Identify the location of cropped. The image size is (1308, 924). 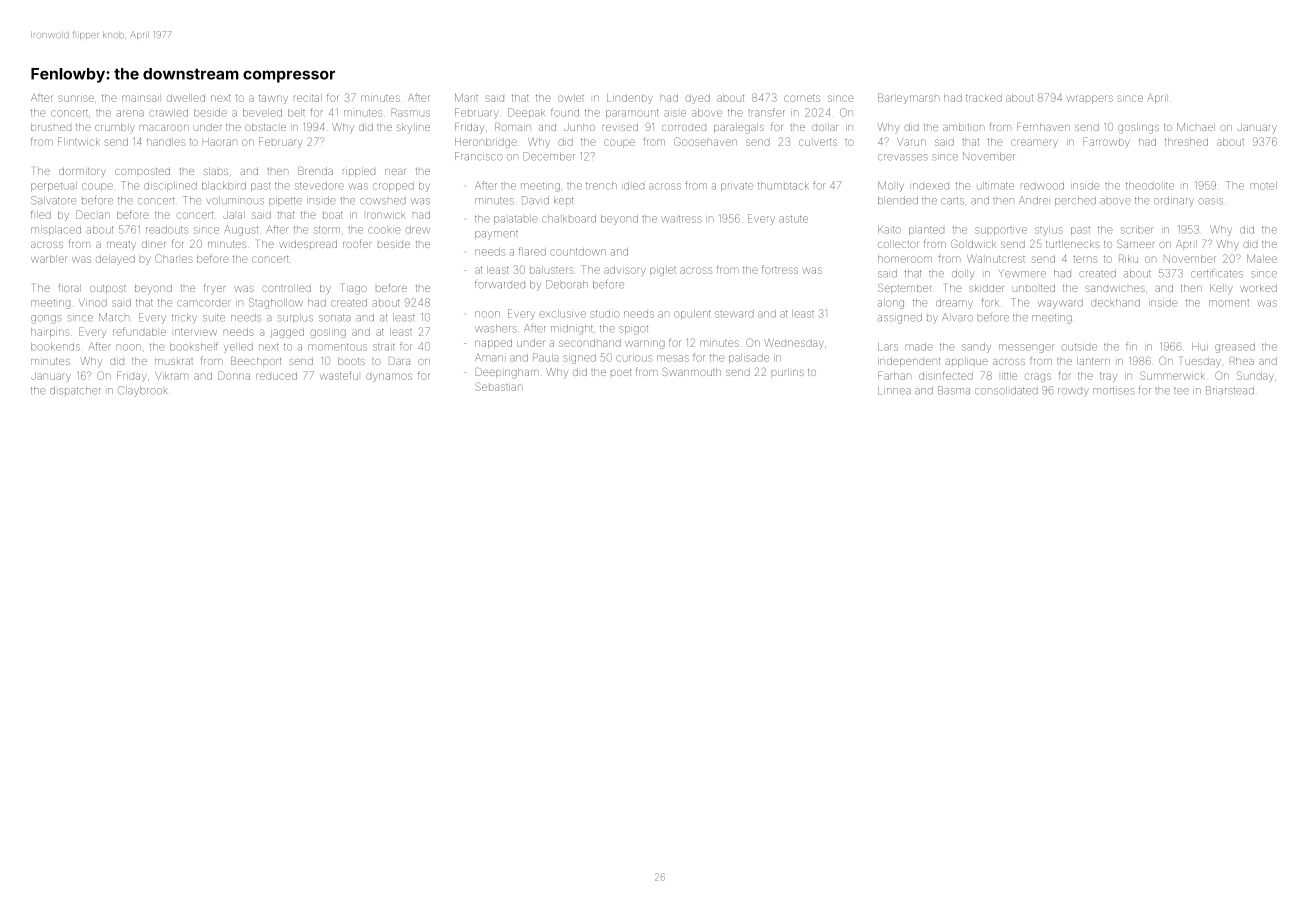
(393, 186).
